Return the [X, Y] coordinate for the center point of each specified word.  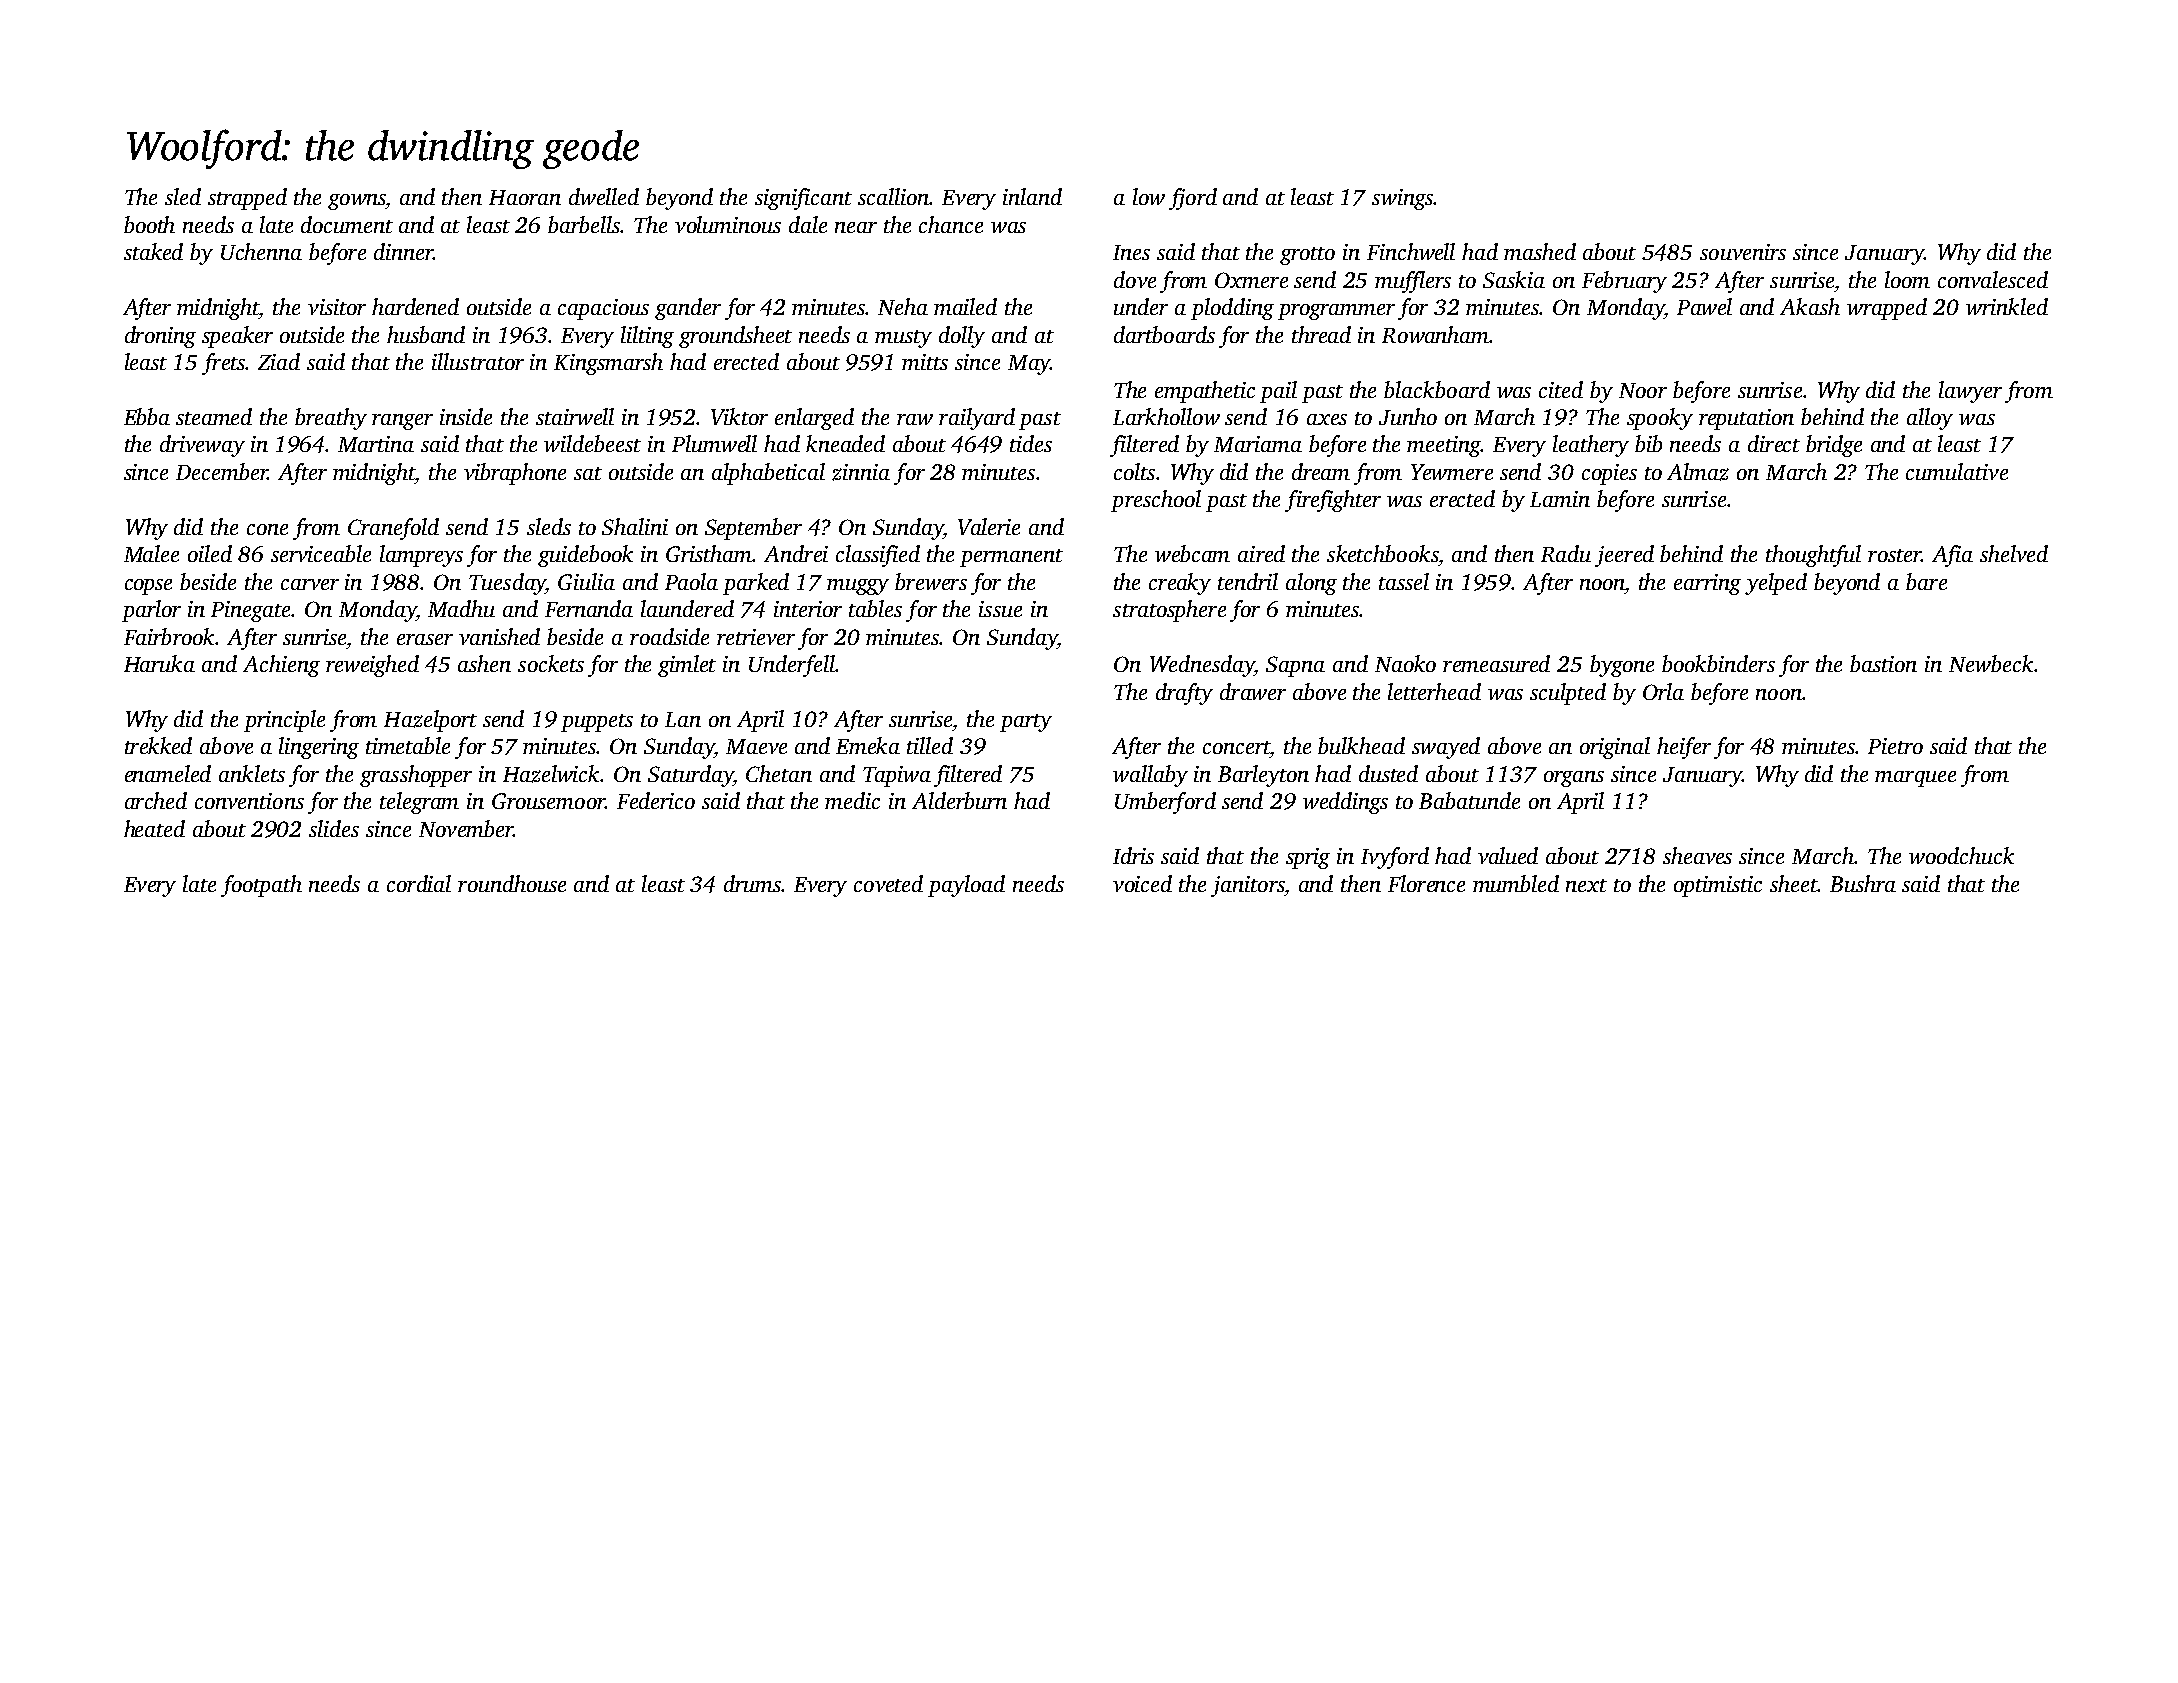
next [1586, 885]
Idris [1133, 855]
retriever [756, 637]
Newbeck [1991, 663]
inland [1032, 196]
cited [1561, 389]
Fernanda [589, 608]
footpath [261, 886]
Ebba [147, 416]
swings [1402, 199]
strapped [247, 199]
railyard [977, 419]
